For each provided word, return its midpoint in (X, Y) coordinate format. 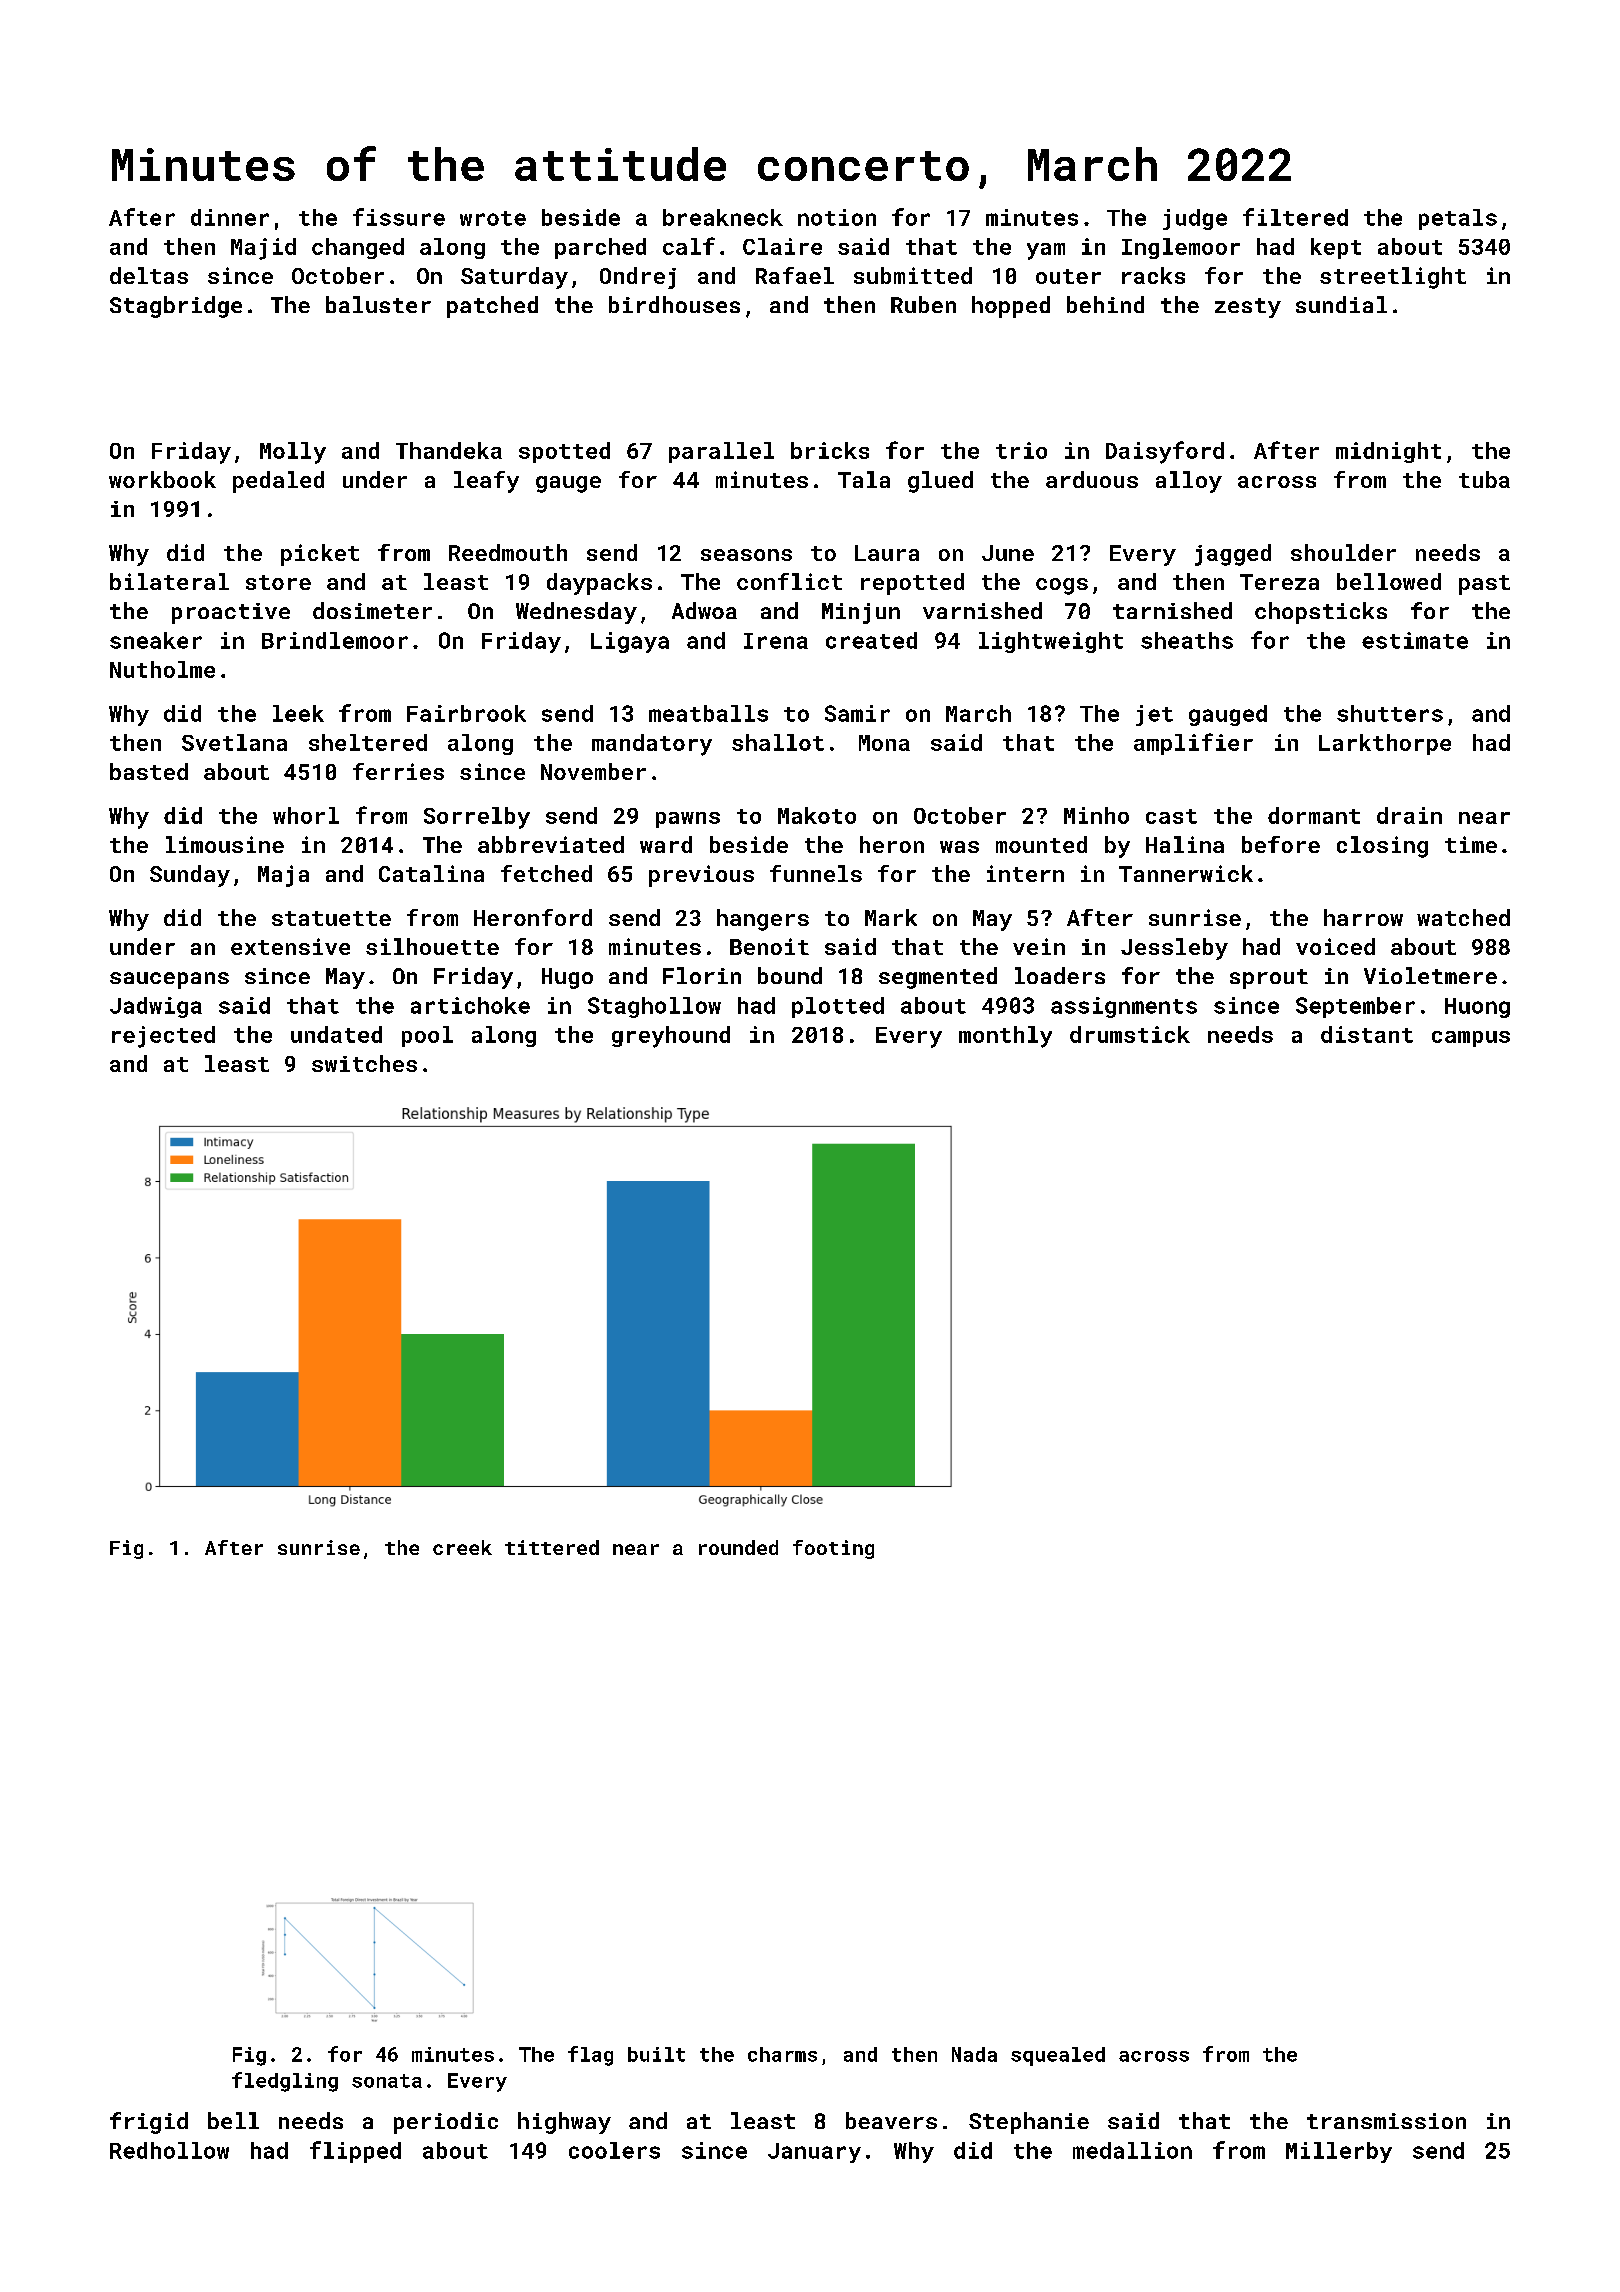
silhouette (432, 946)
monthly (1005, 1037)
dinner (230, 217)
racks (1153, 275)
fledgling (285, 2082)
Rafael (795, 275)
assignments (1124, 1007)
